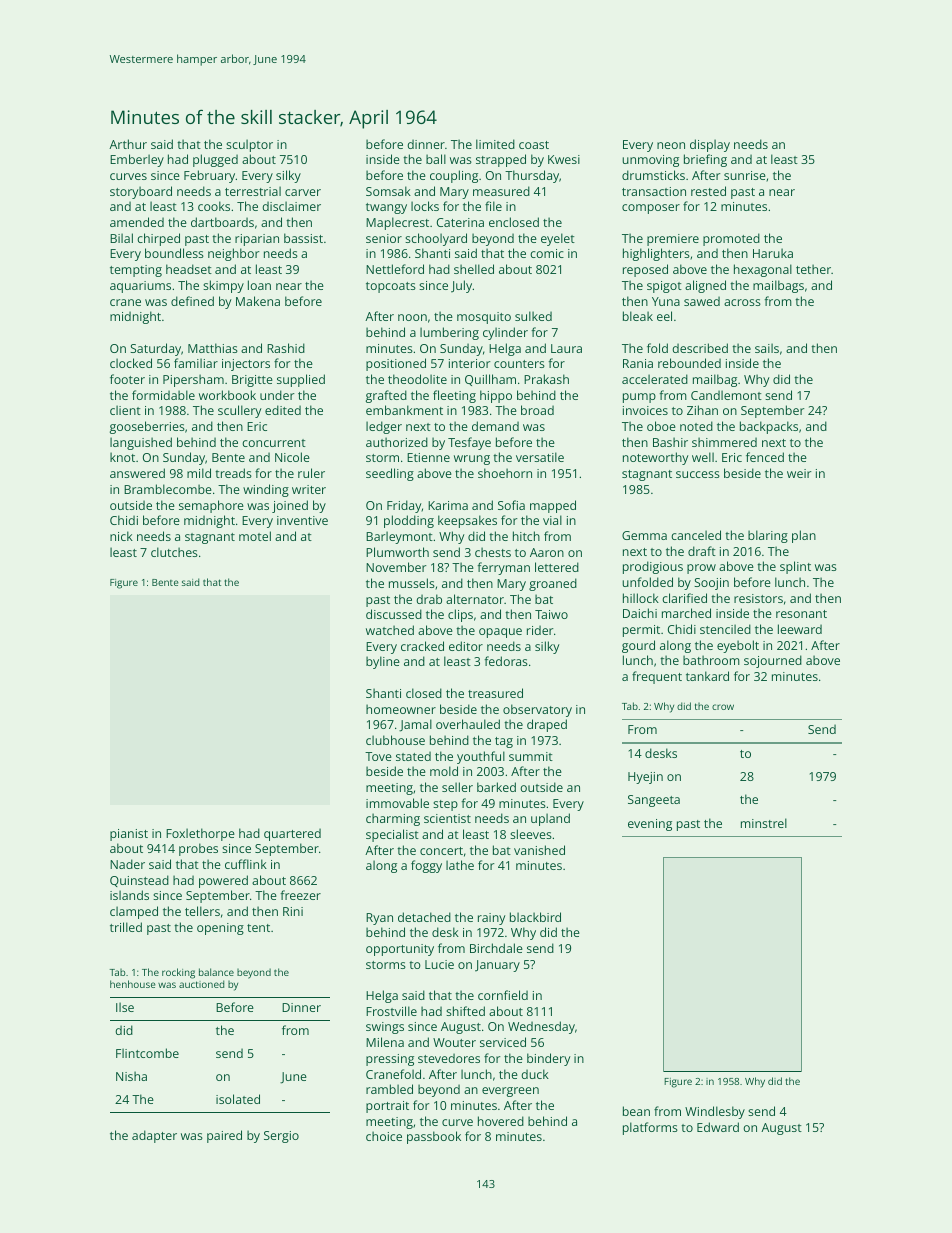  I want to click on footer, so click(127, 379).
